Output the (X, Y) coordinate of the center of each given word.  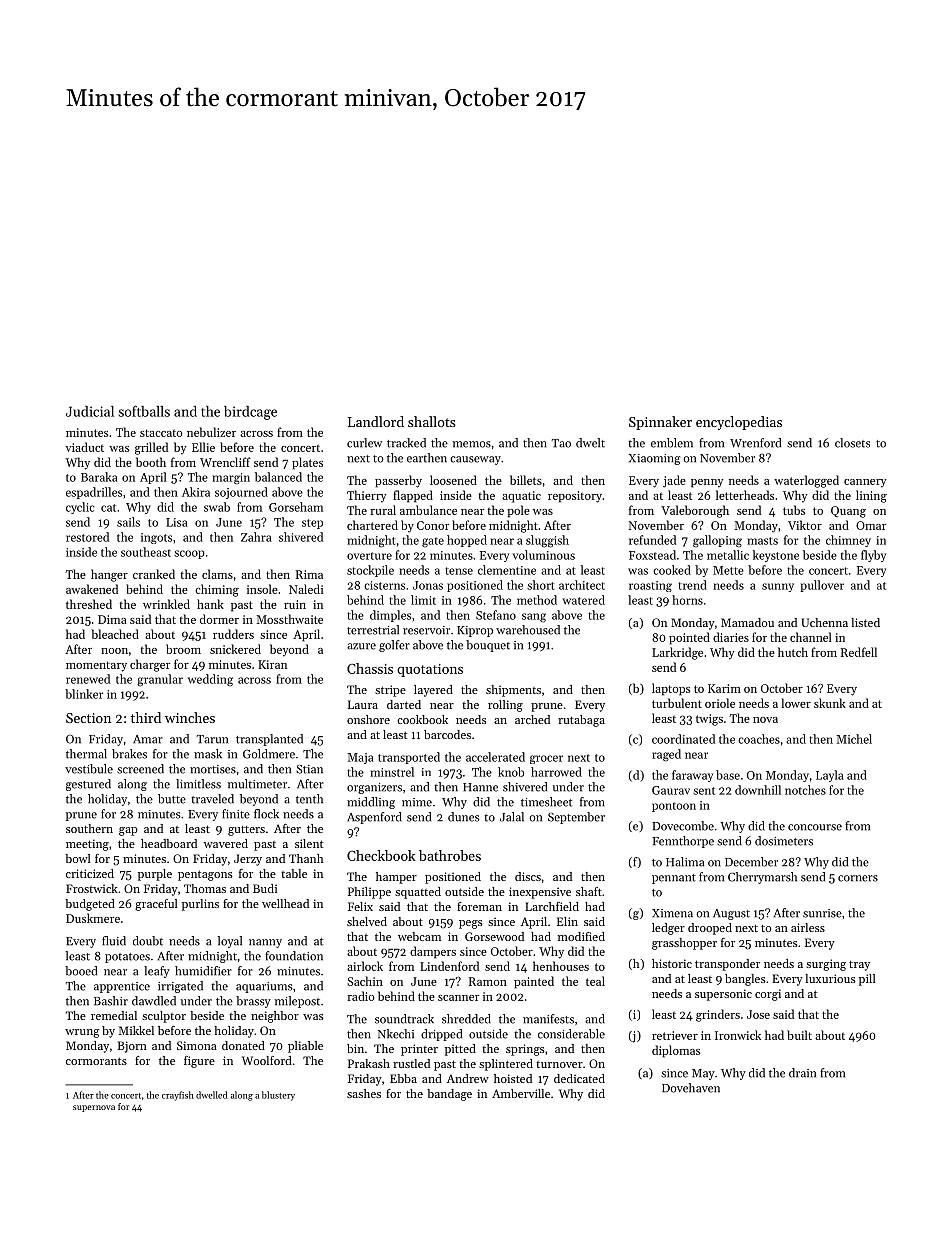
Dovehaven (691, 1088)
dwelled (212, 1095)
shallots (432, 421)
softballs (144, 411)
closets (852, 443)
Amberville (521, 1093)
